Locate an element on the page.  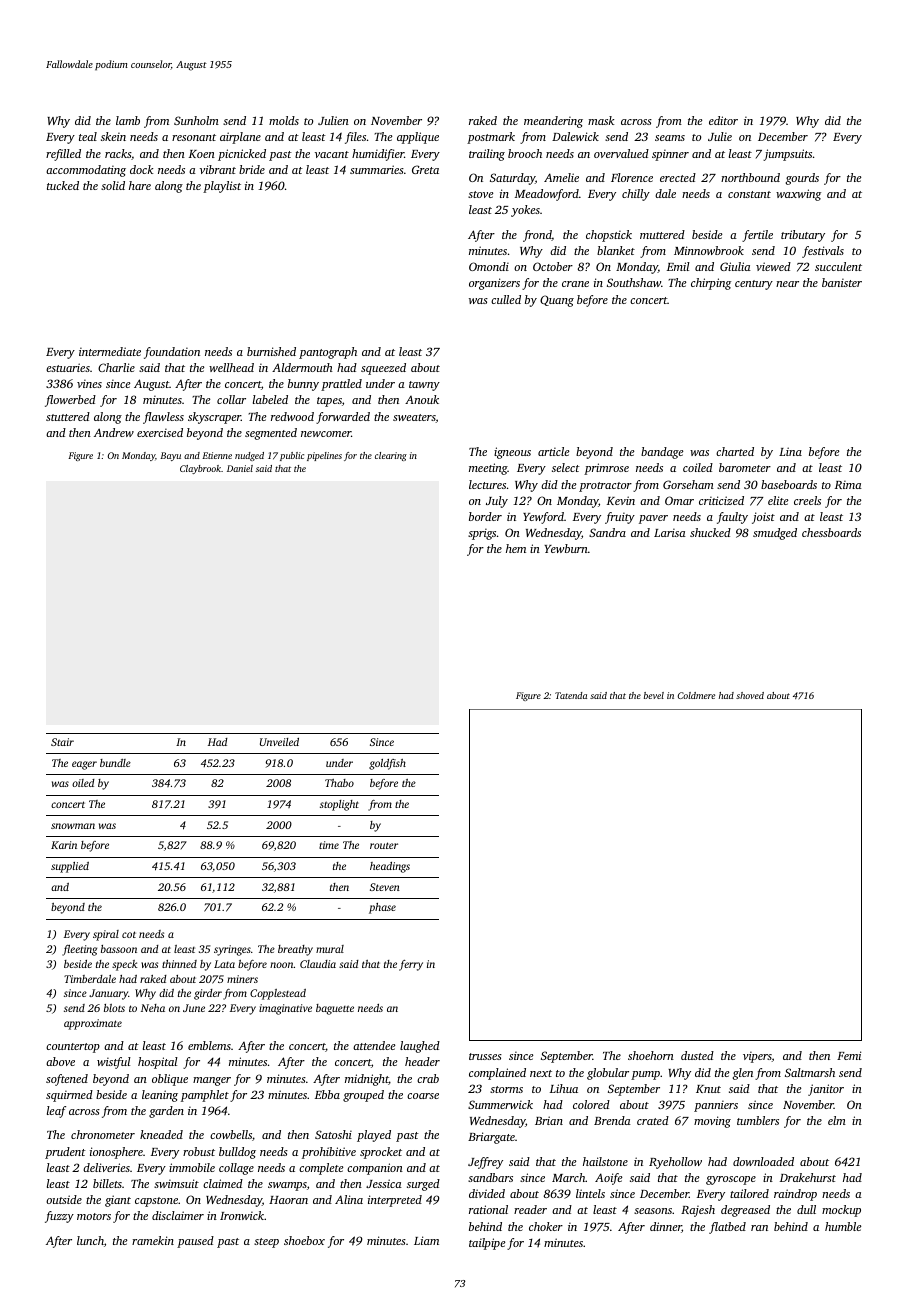
shoehorn is located at coordinates (651, 1055).
